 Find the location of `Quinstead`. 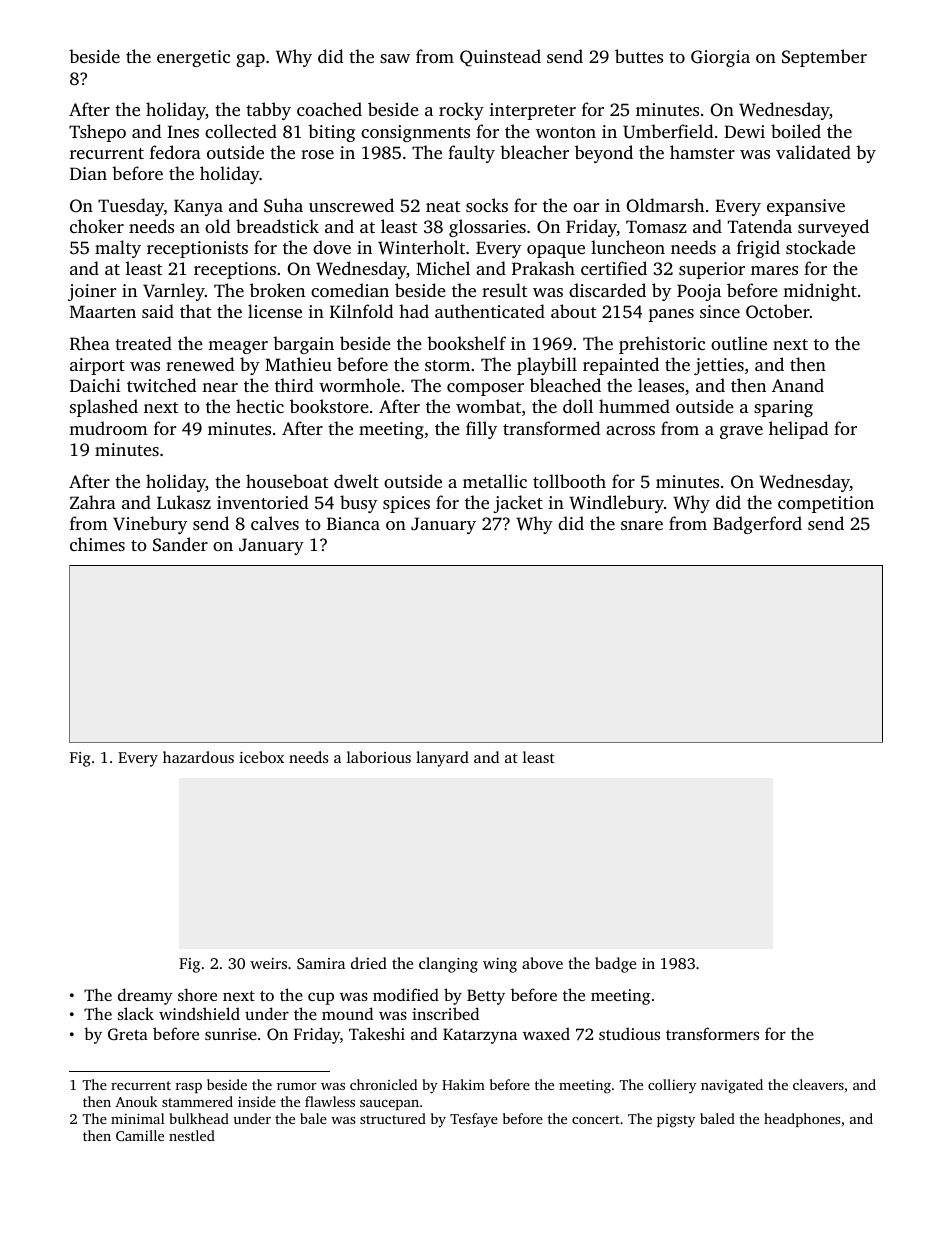

Quinstead is located at coordinates (500, 58).
